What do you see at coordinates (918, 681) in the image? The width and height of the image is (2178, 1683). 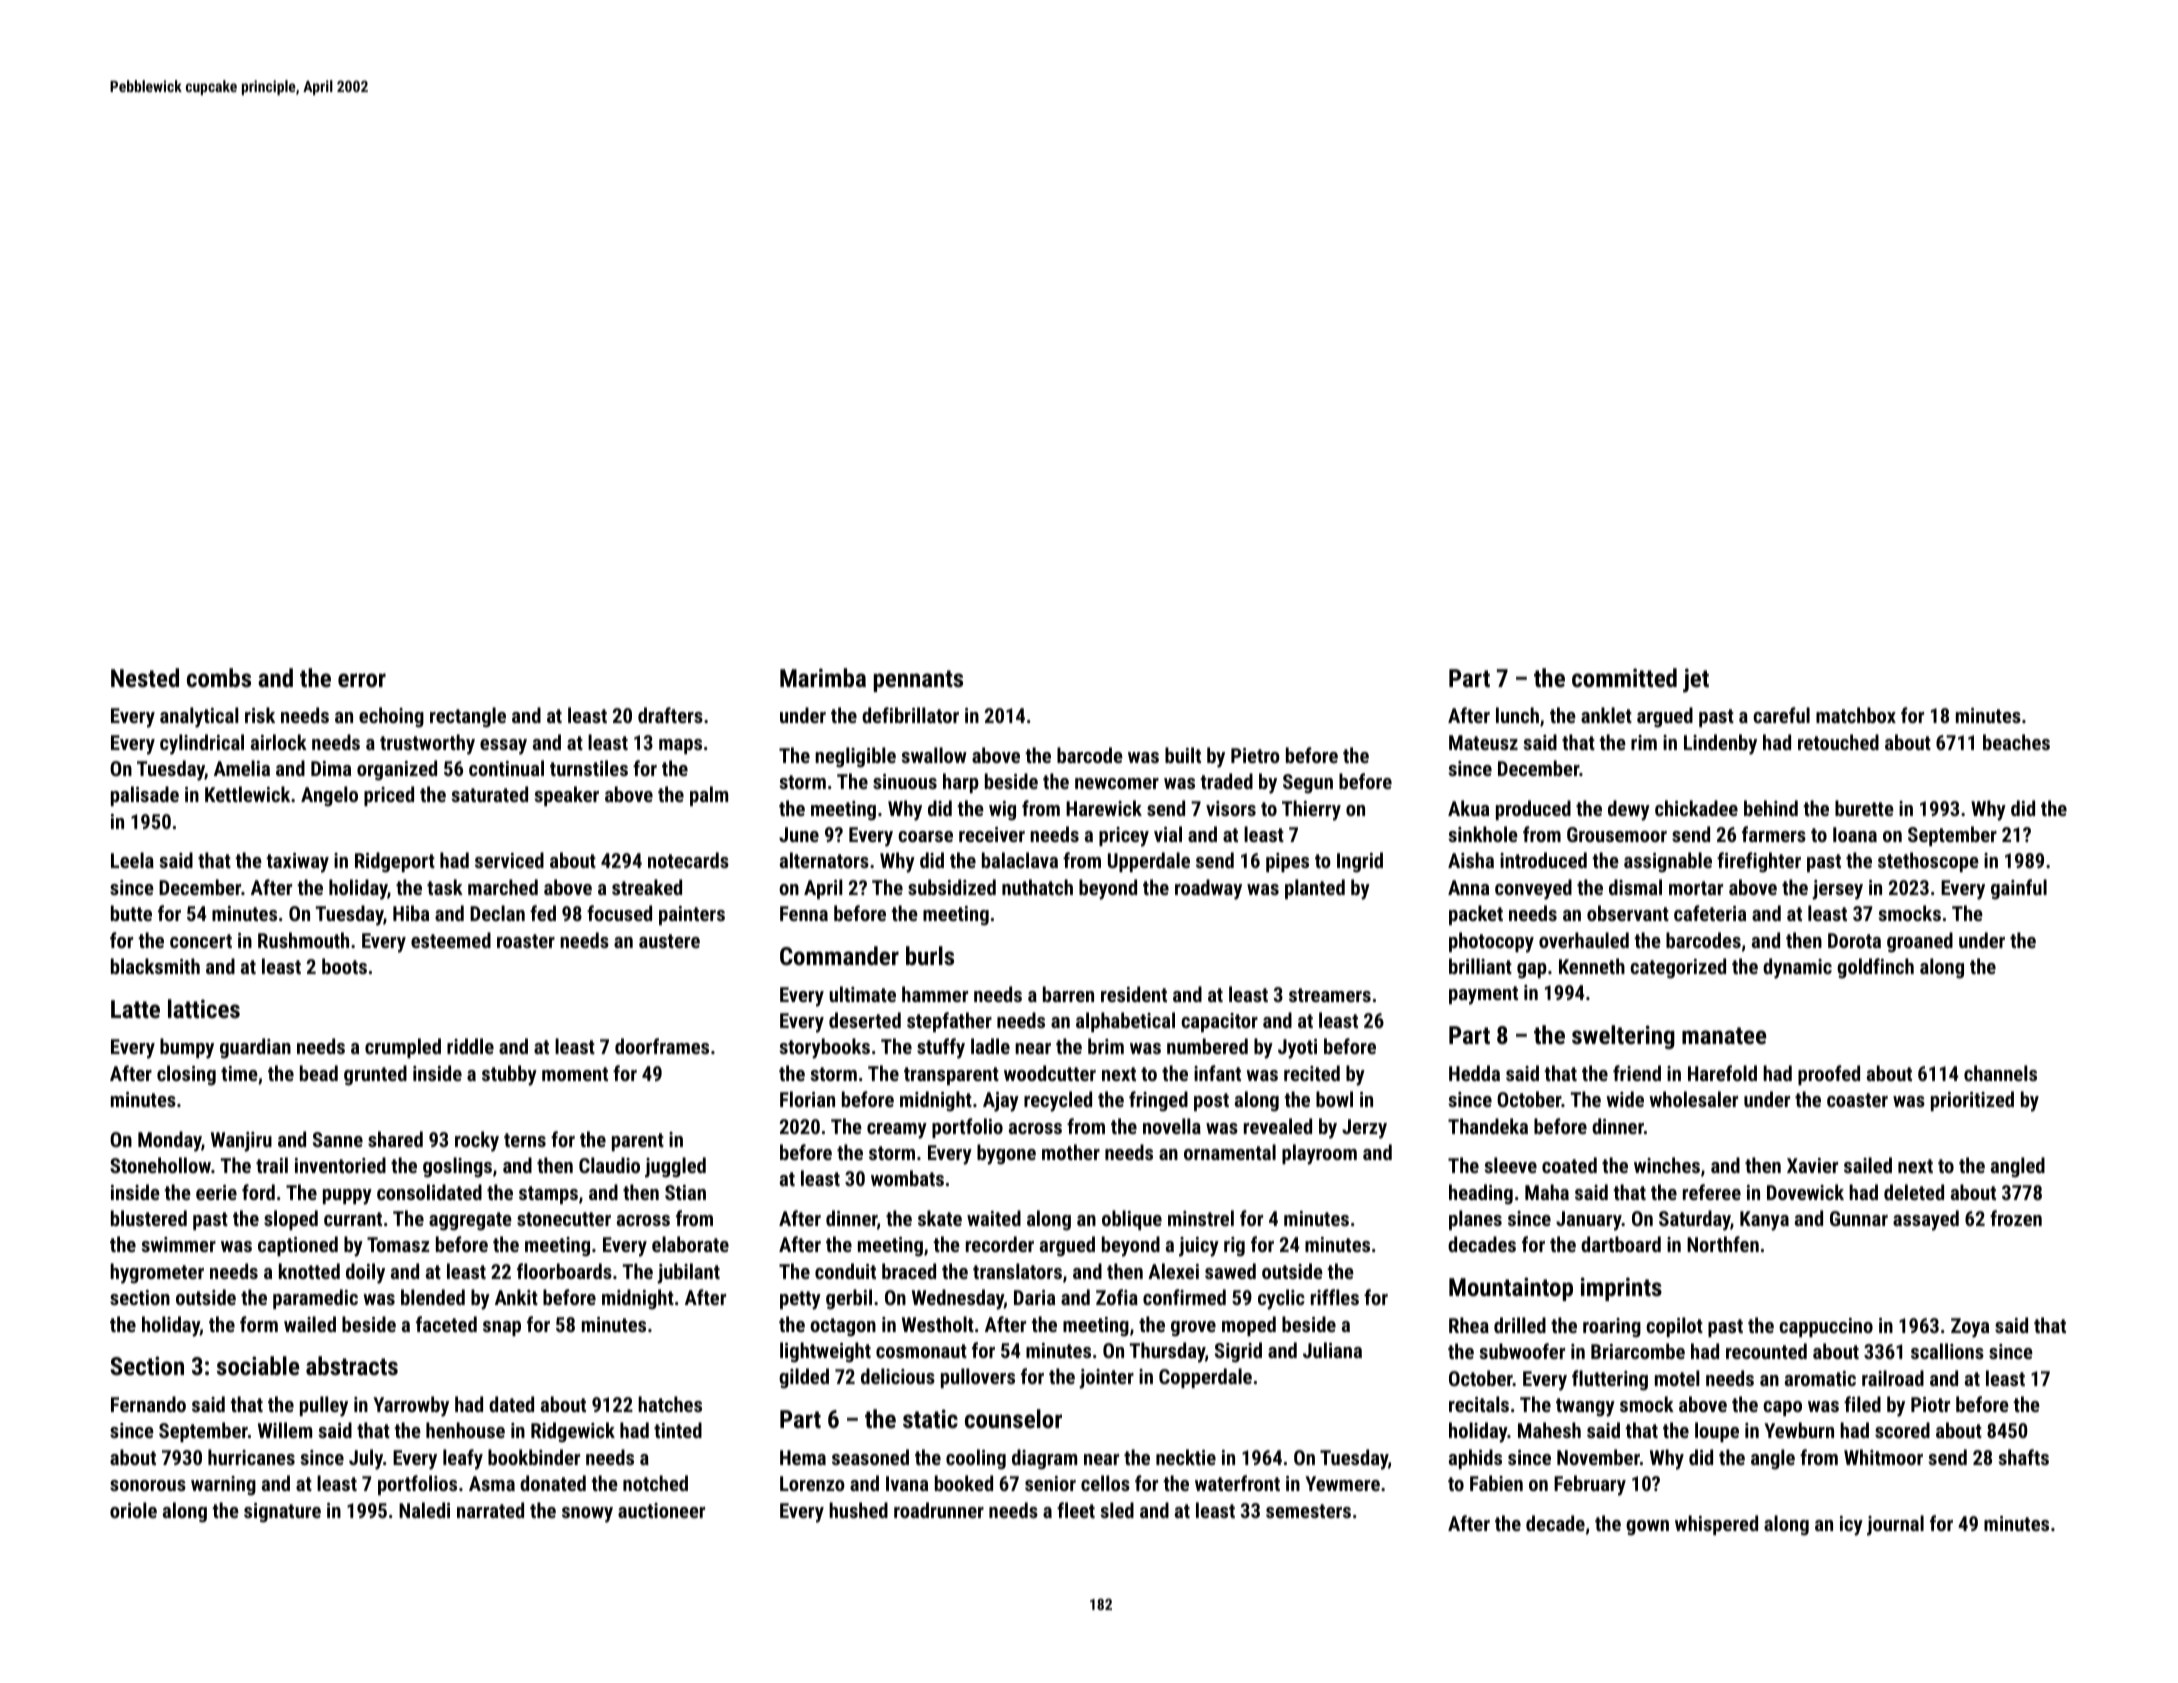 I see `pennants` at bounding box center [918, 681].
